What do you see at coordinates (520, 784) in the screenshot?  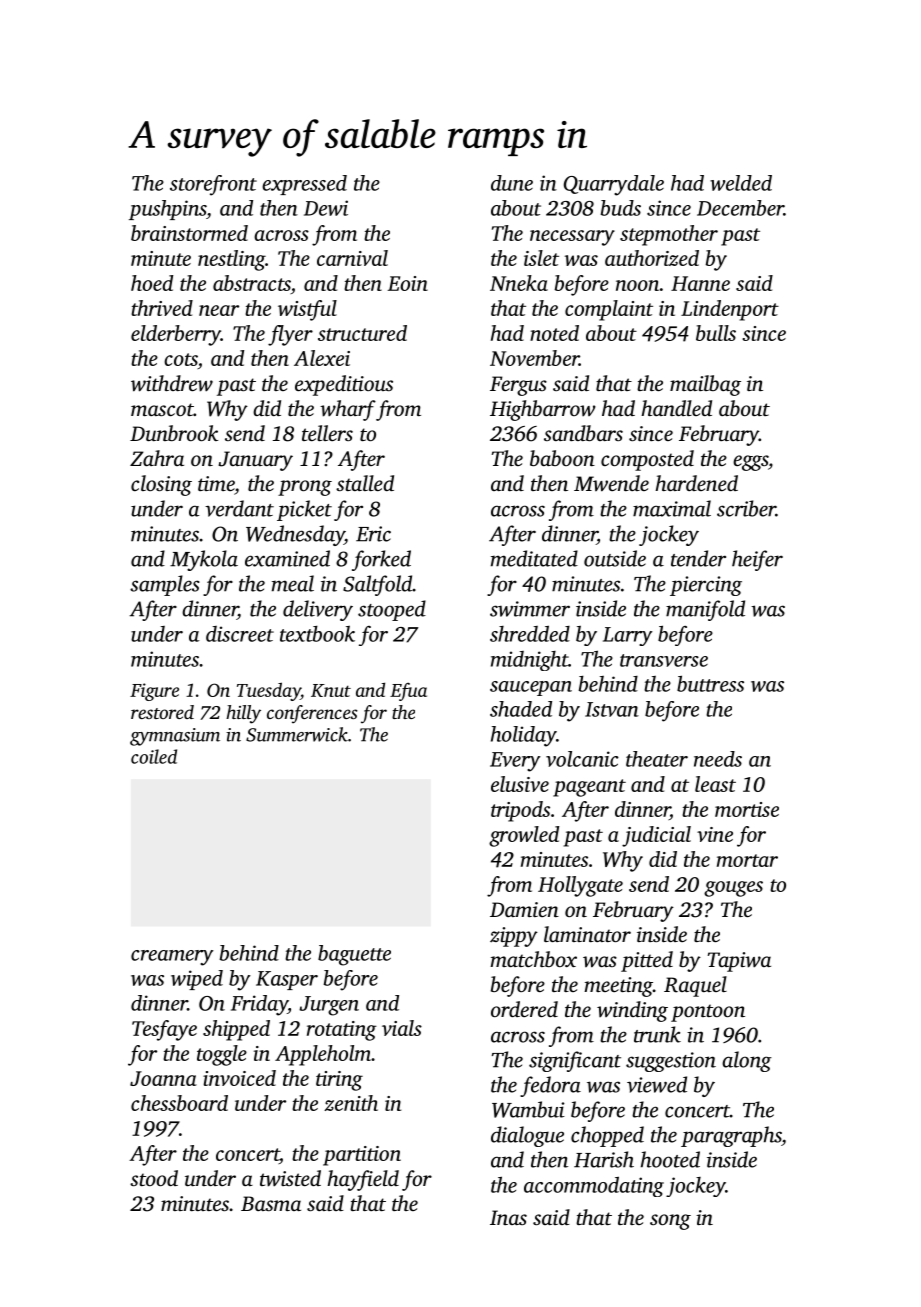 I see `elusive` at bounding box center [520, 784].
